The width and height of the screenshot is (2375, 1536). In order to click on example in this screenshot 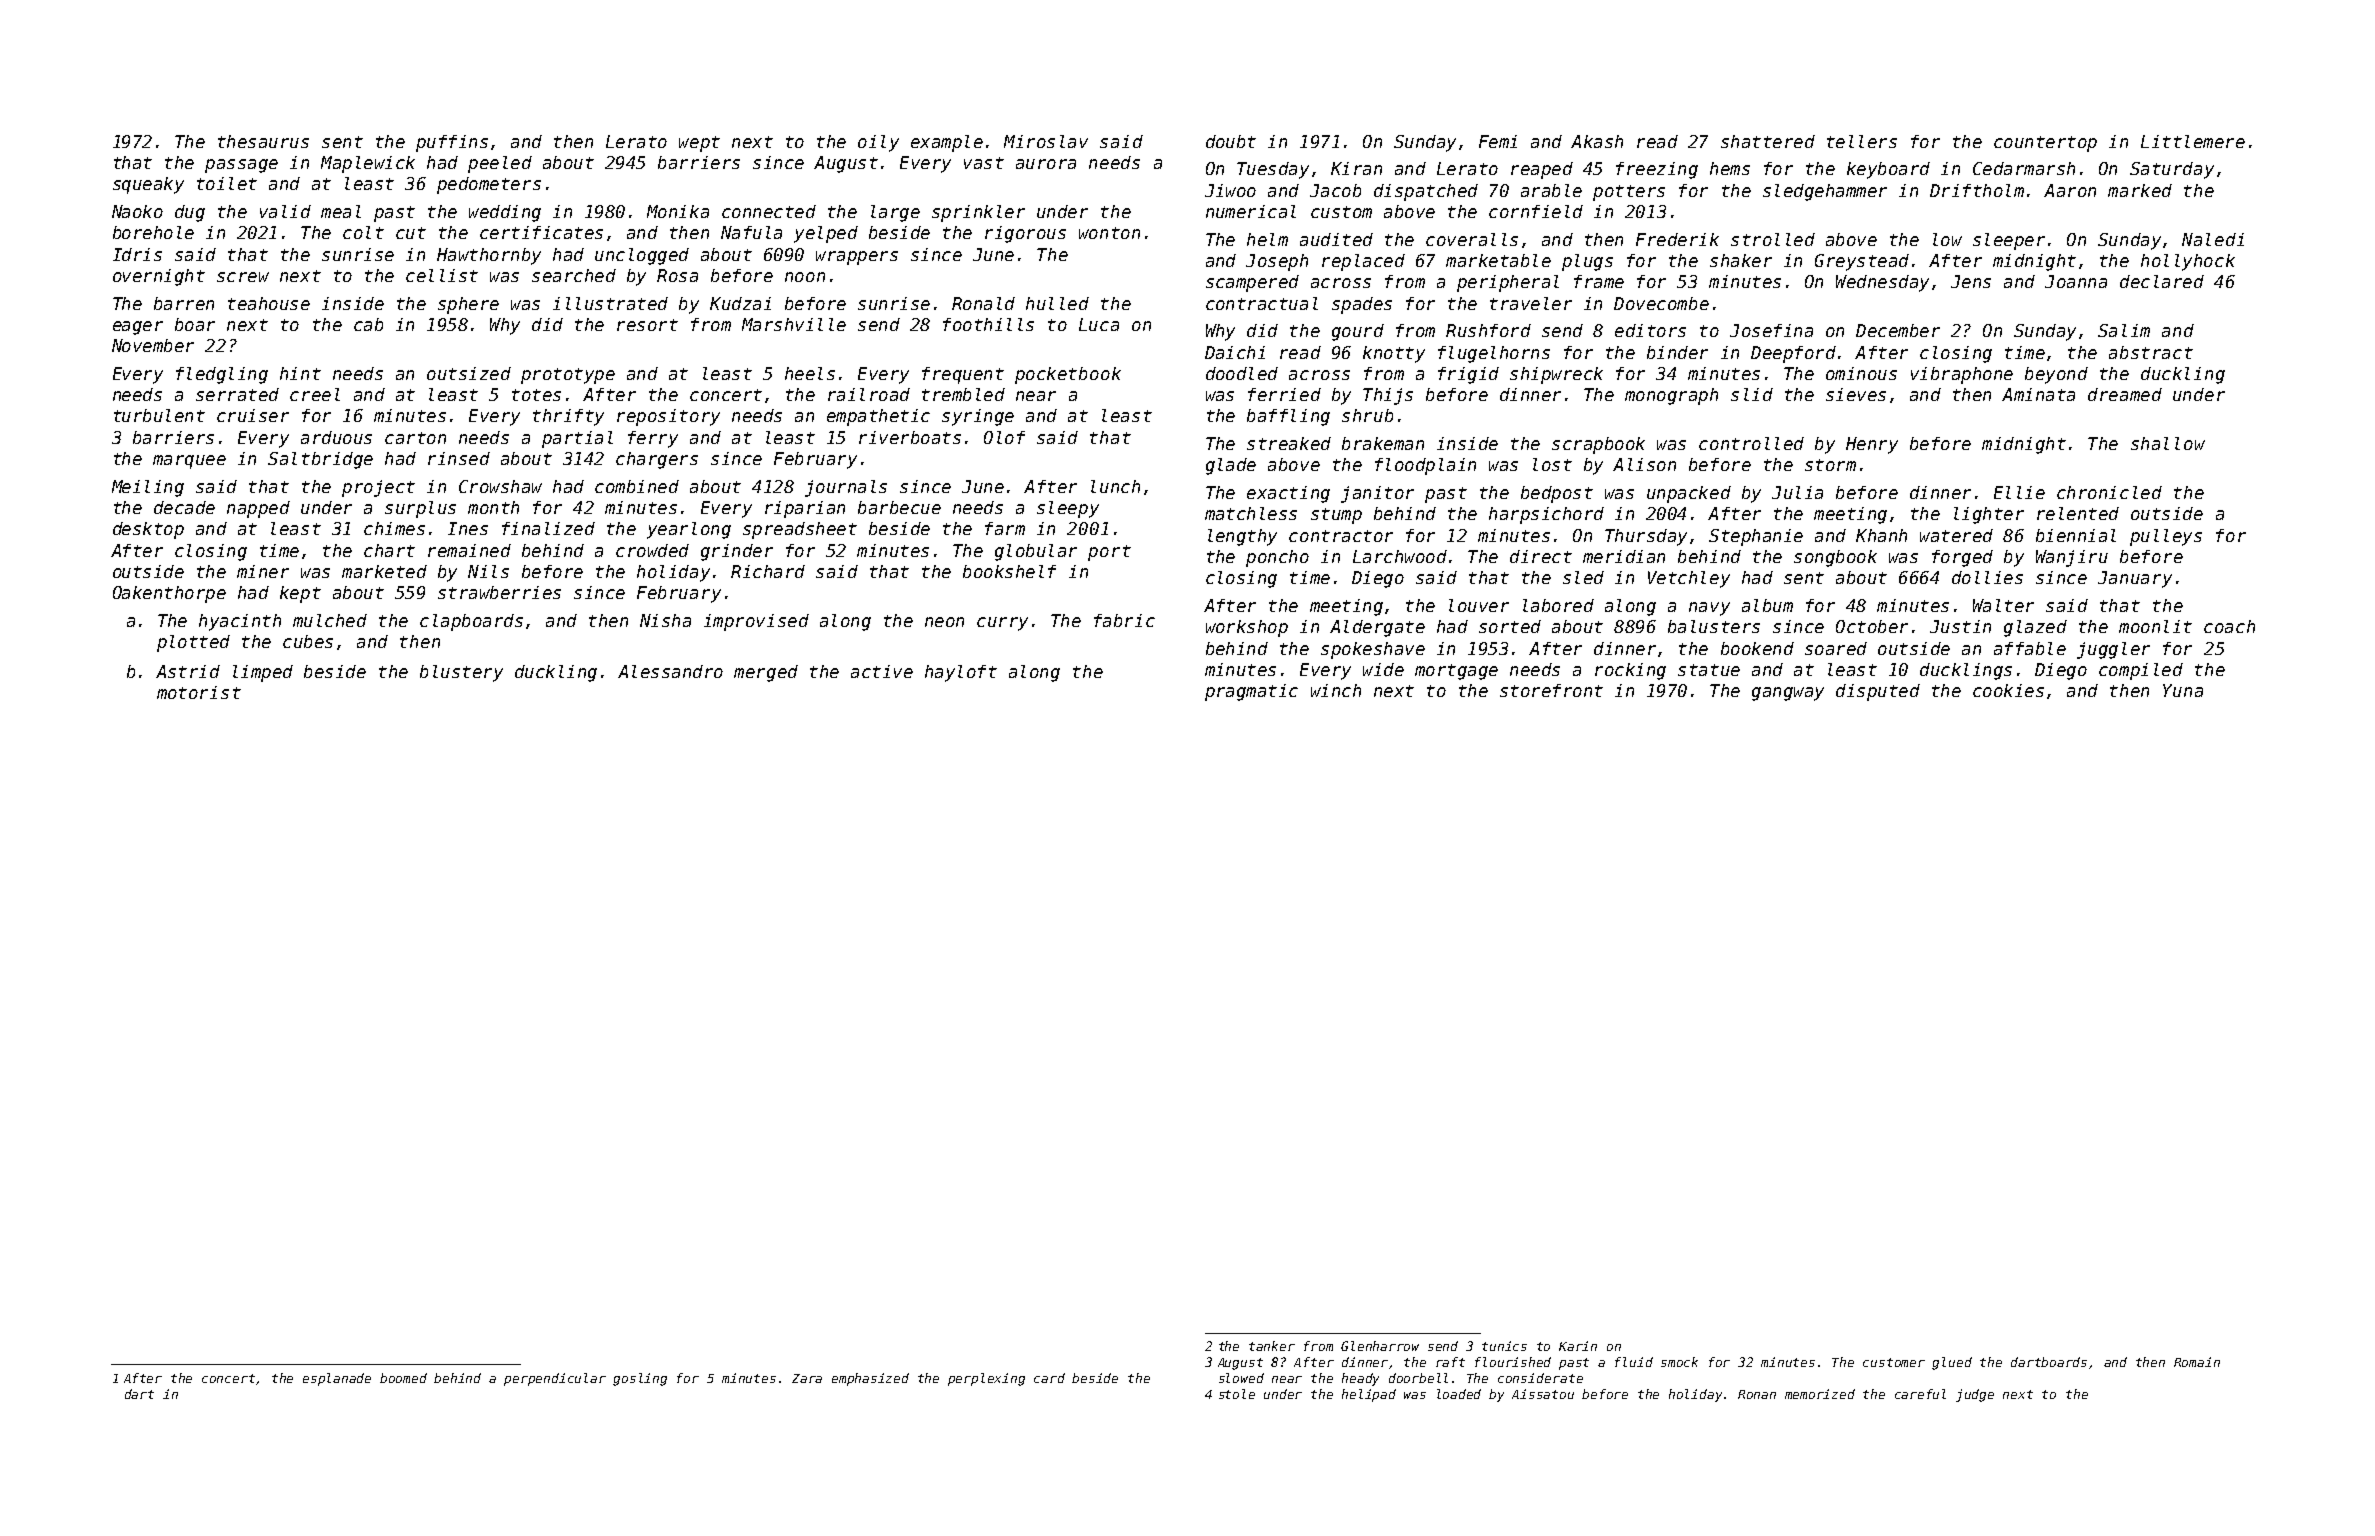, I will do `click(947, 143)`.
